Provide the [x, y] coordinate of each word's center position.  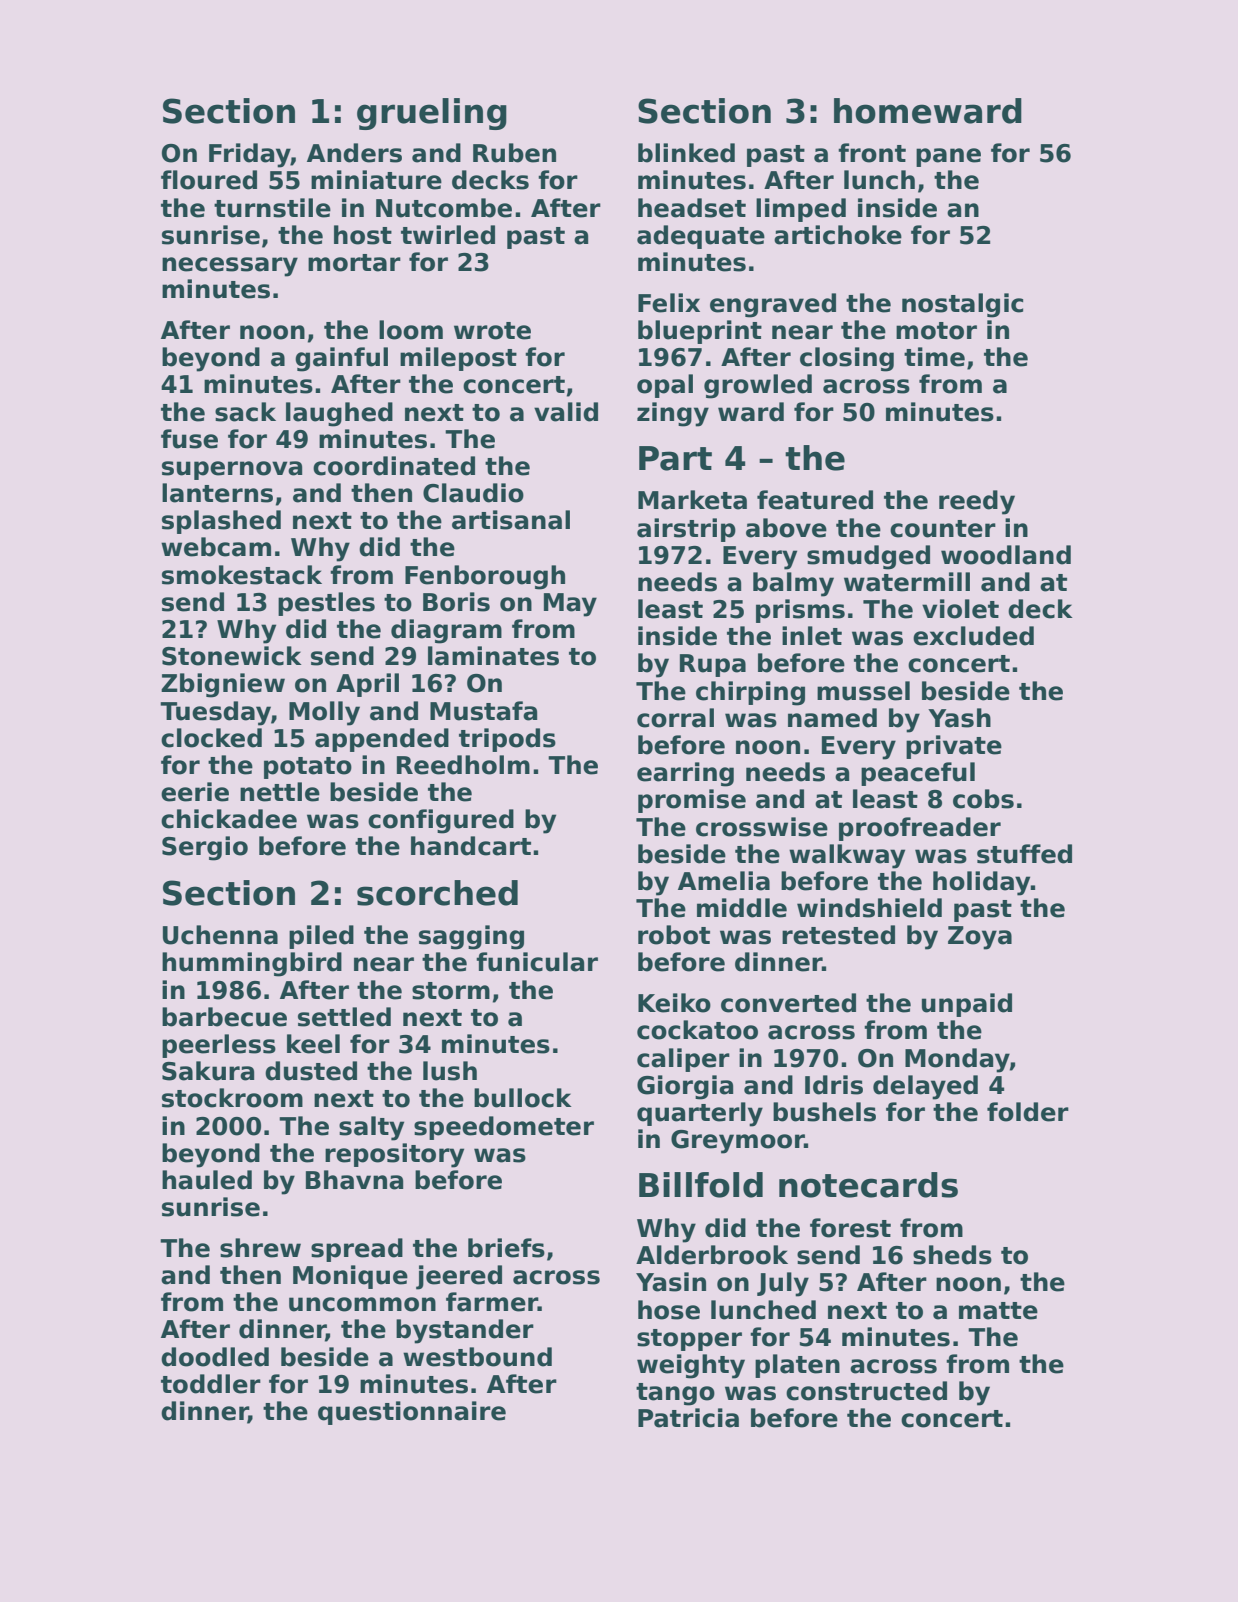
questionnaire [412, 1413]
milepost [458, 359]
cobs [983, 799]
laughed [339, 414]
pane [948, 157]
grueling [432, 114]
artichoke [838, 235]
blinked [686, 153]
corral [675, 718]
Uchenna [220, 935]
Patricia [688, 1418]
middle [742, 908]
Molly [324, 713]
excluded [973, 636]
